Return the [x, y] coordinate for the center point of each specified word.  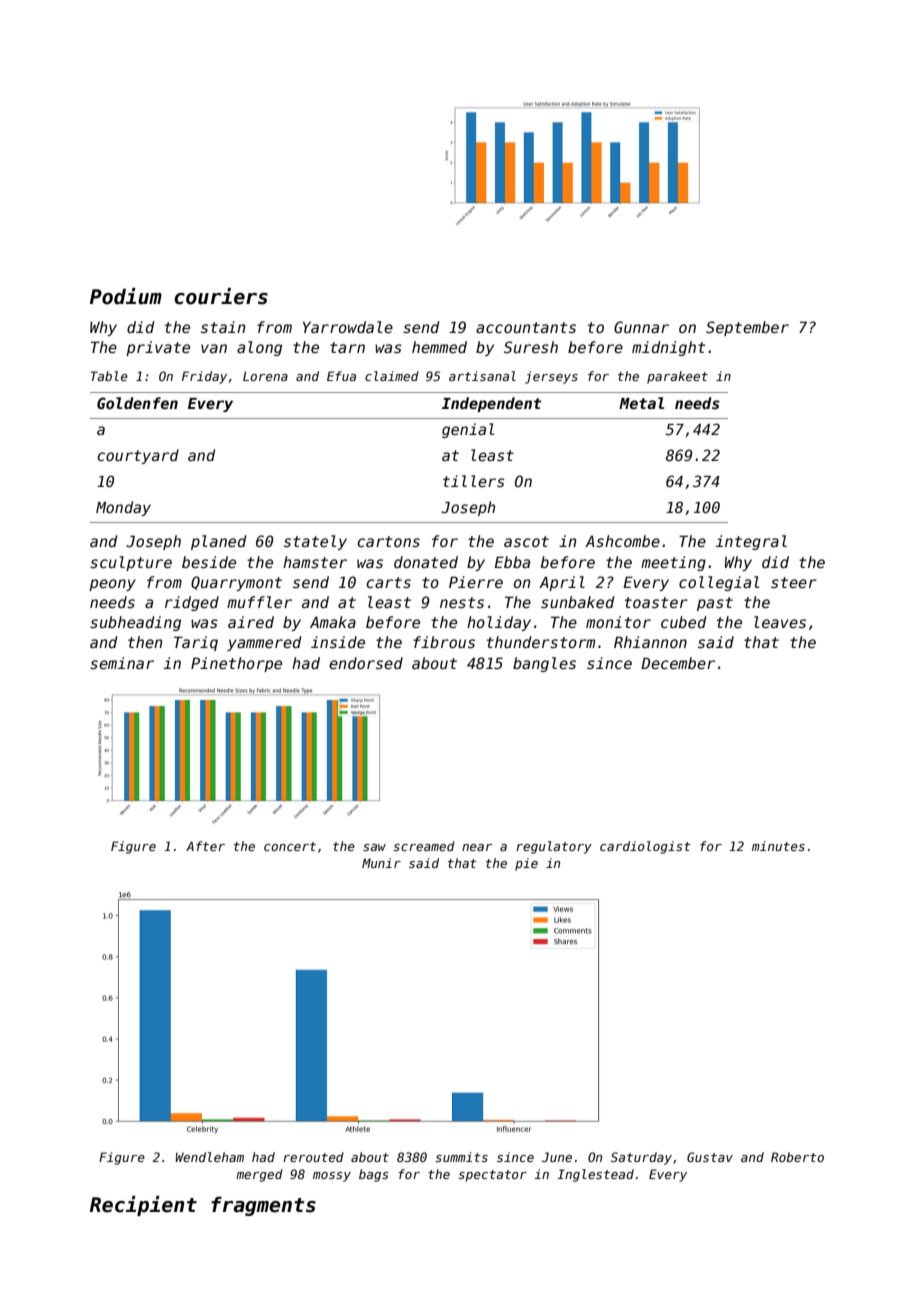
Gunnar [641, 327]
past [715, 604]
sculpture [131, 563]
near [477, 847]
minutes [778, 846]
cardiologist [645, 847]
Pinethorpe [236, 664]
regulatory [554, 847]
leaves [780, 622]
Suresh [531, 347]
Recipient [143, 1206]
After [205, 846]
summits [461, 1157]
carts [388, 582]
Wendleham [210, 1157]
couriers [221, 296]
